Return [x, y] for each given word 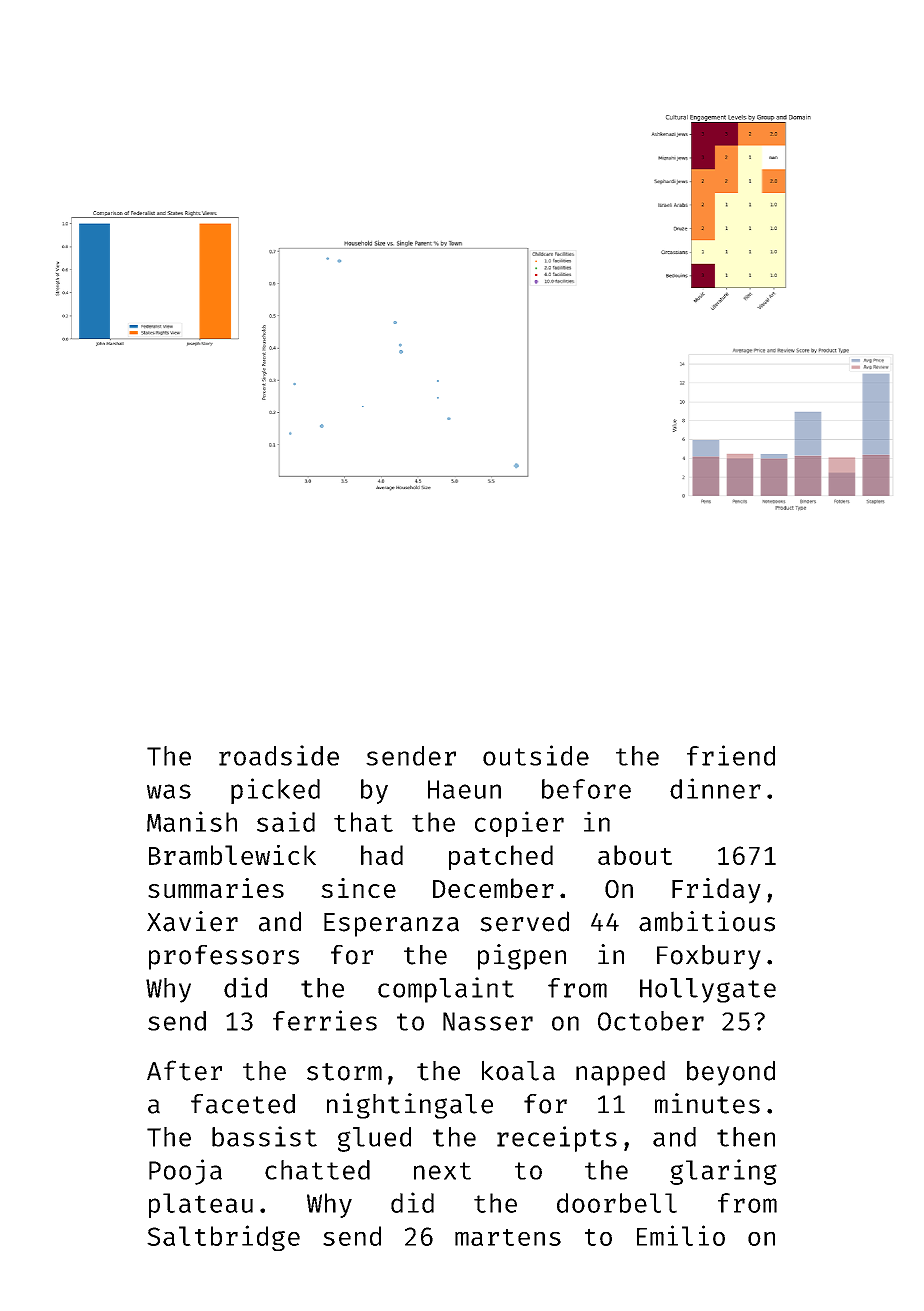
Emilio [681, 1235]
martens [508, 1237]
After [184, 1070]
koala [518, 1070]
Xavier [192, 921]
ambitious [707, 921]
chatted [317, 1170]
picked [275, 791]
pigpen [522, 957]
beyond [731, 1073]
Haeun [464, 789]
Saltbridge [223, 1238]
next [442, 1171]
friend [731, 755]
